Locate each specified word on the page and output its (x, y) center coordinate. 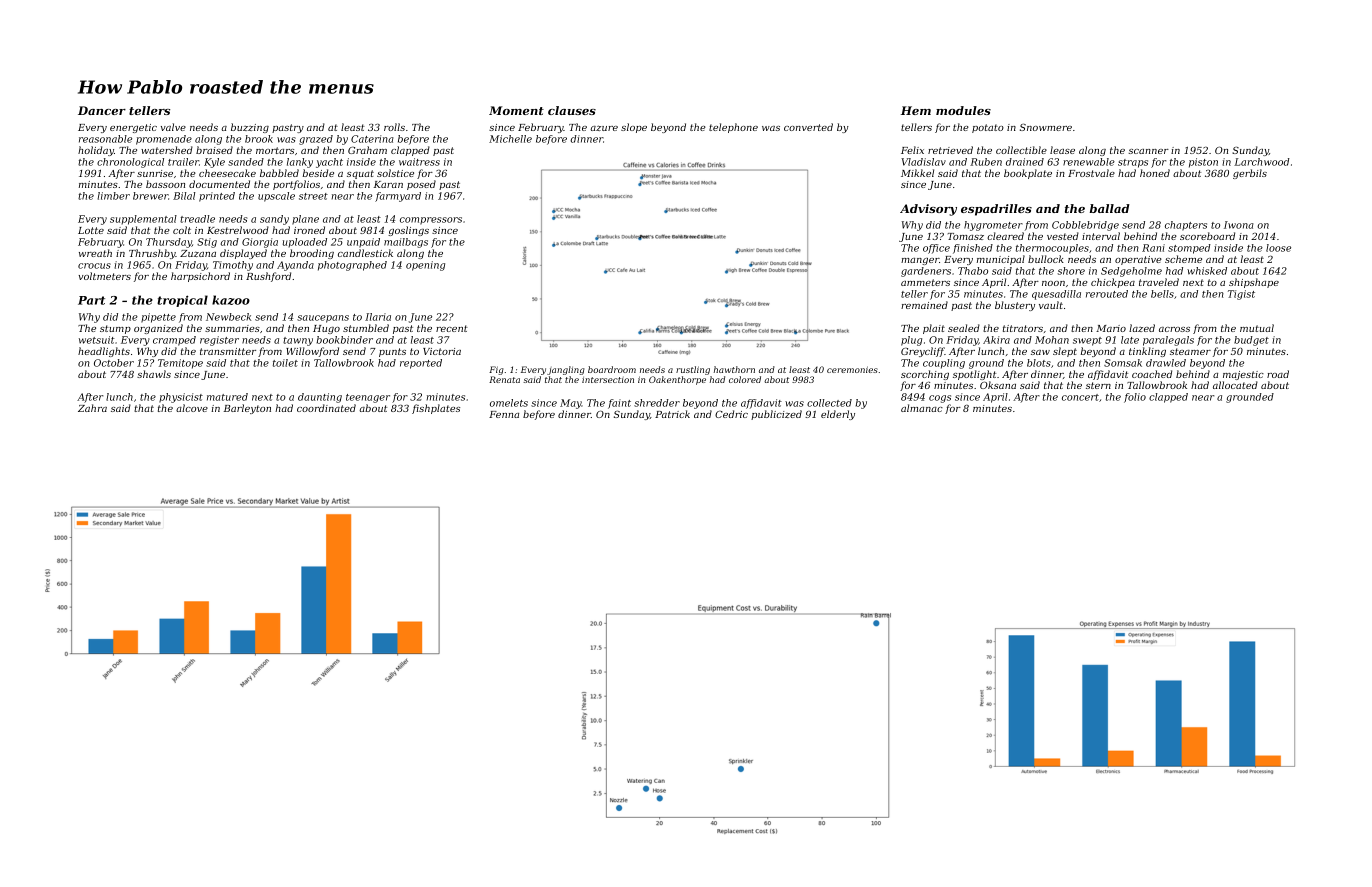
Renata (504, 379)
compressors (431, 221)
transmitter (228, 351)
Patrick (672, 414)
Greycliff (923, 352)
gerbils (1250, 174)
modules (963, 110)
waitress (419, 162)
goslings (408, 231)
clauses (572, 110)
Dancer (102, 110)
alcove (192, 408)
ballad (1110, 208)
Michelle (510, 139)
